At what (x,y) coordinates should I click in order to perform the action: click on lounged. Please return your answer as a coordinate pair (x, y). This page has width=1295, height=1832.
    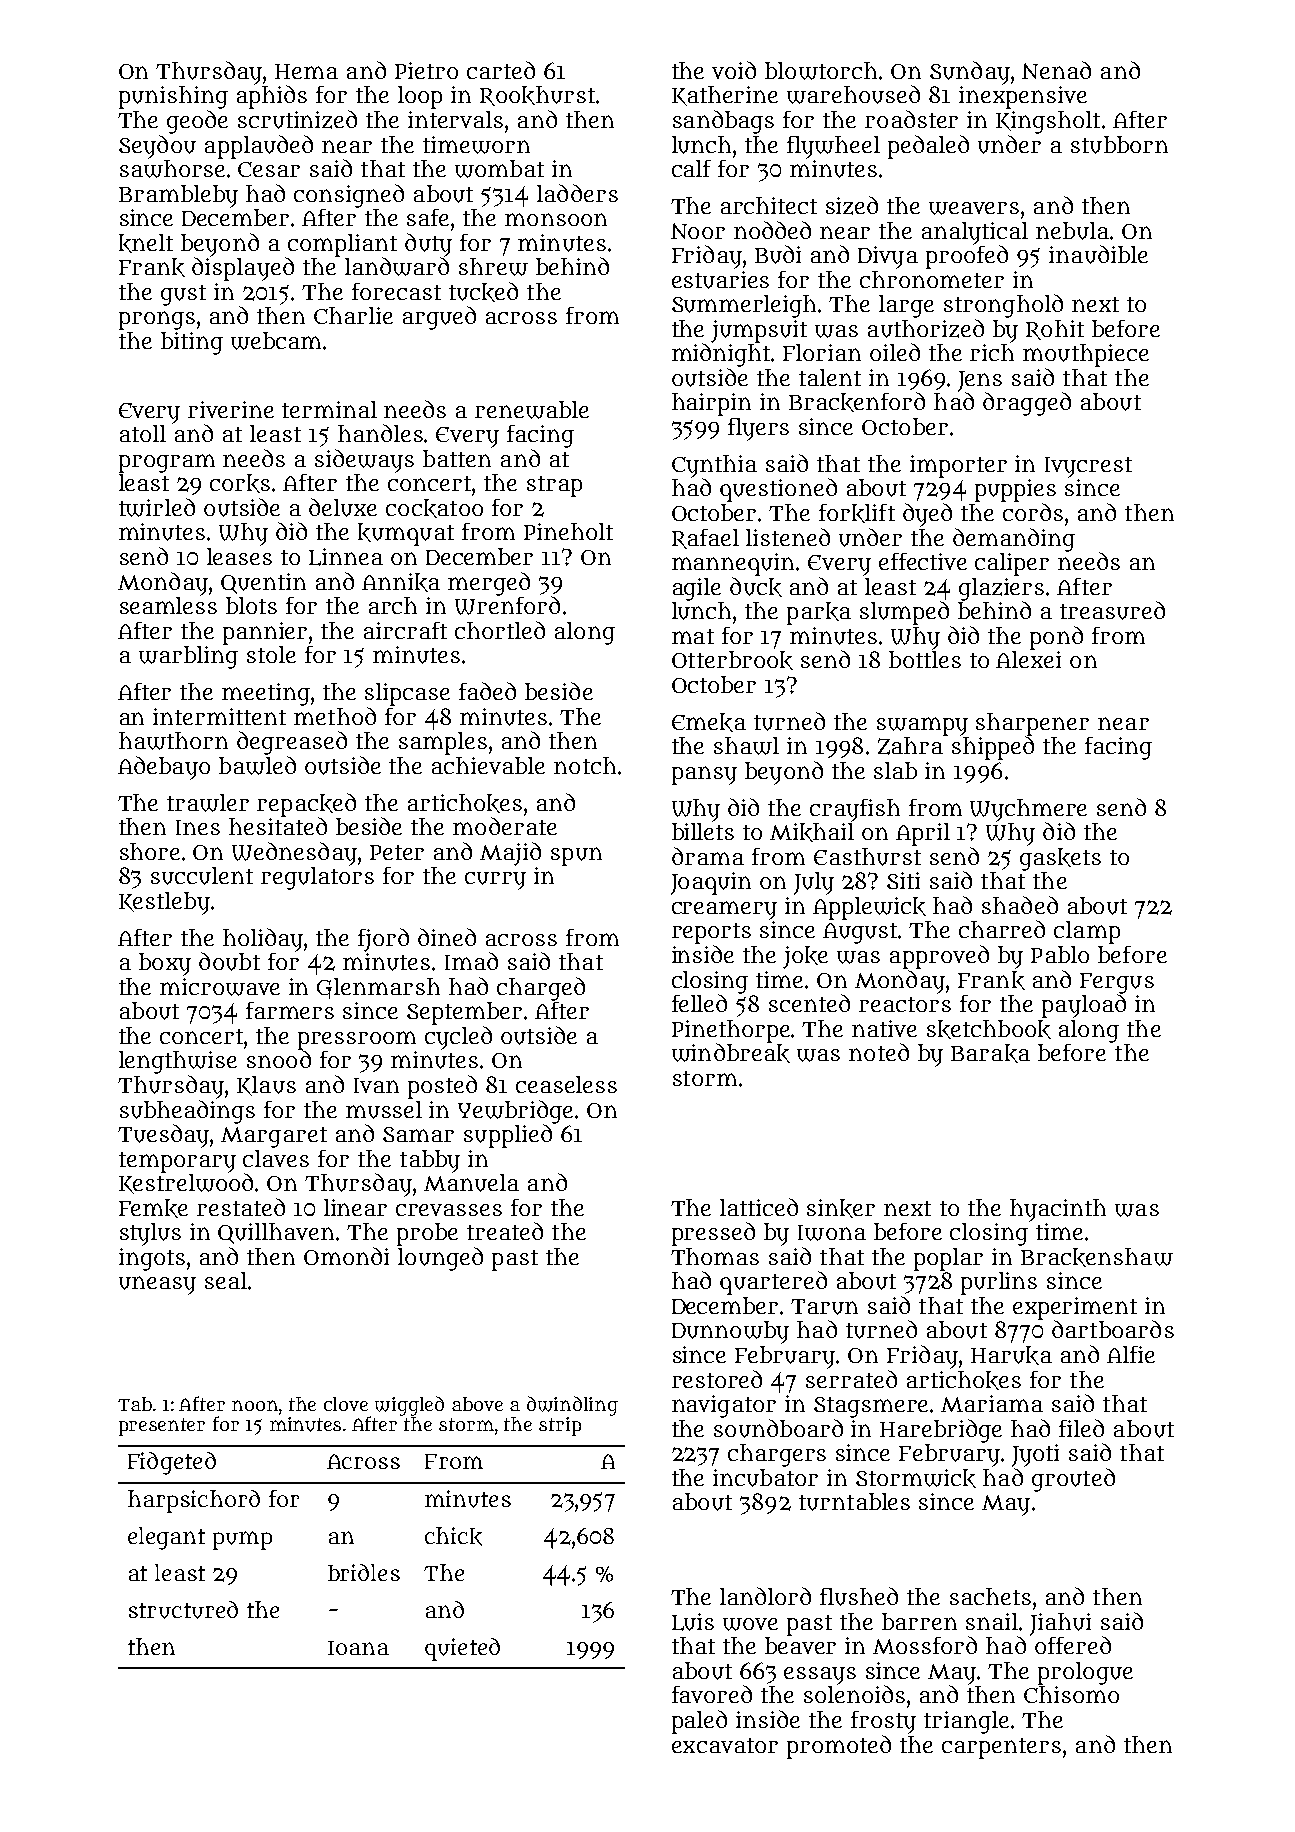
    Looking at the image, I should click on (440, 1259).
